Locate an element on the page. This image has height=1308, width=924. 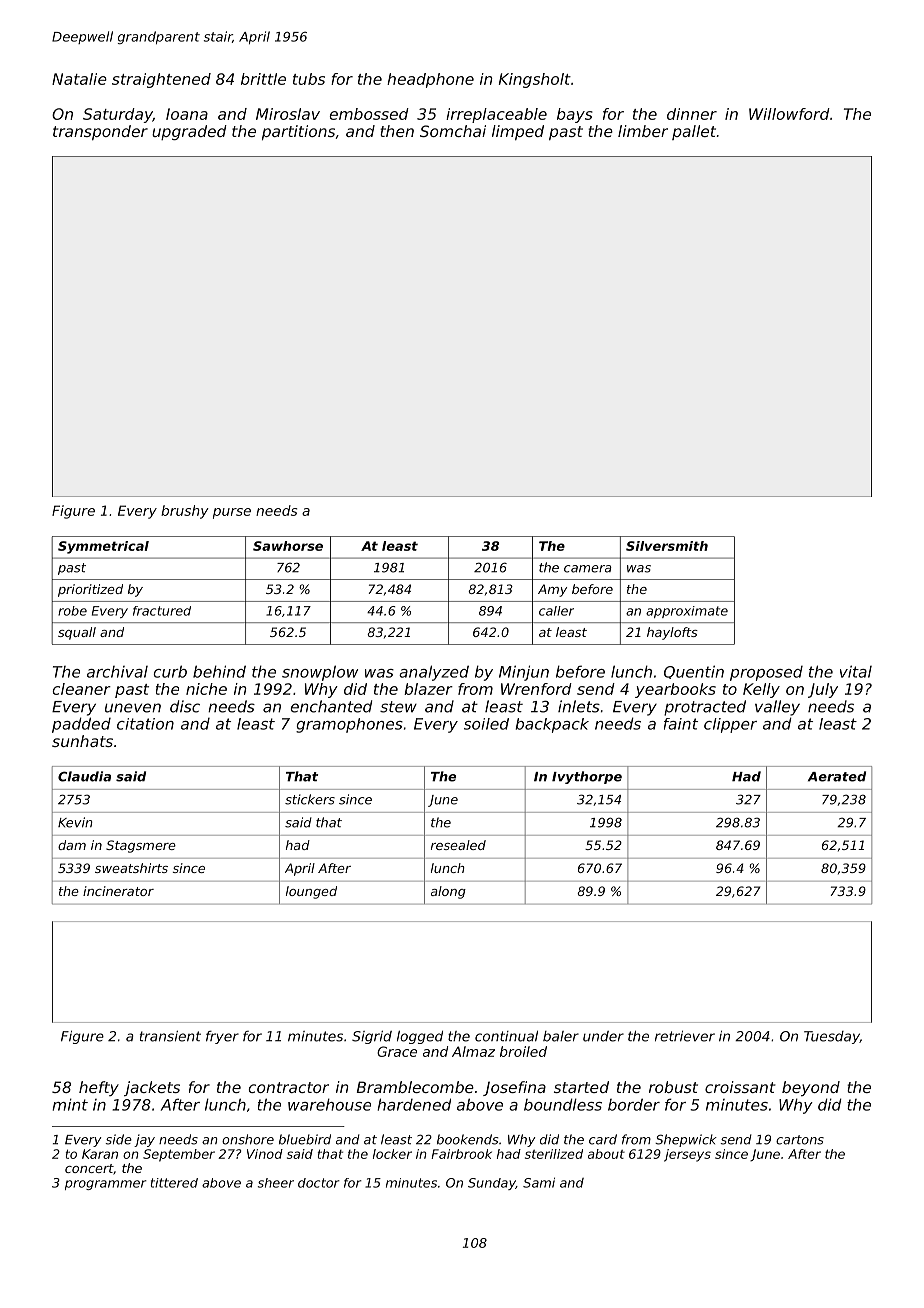
jay is located at coordinates (144, 1140).
